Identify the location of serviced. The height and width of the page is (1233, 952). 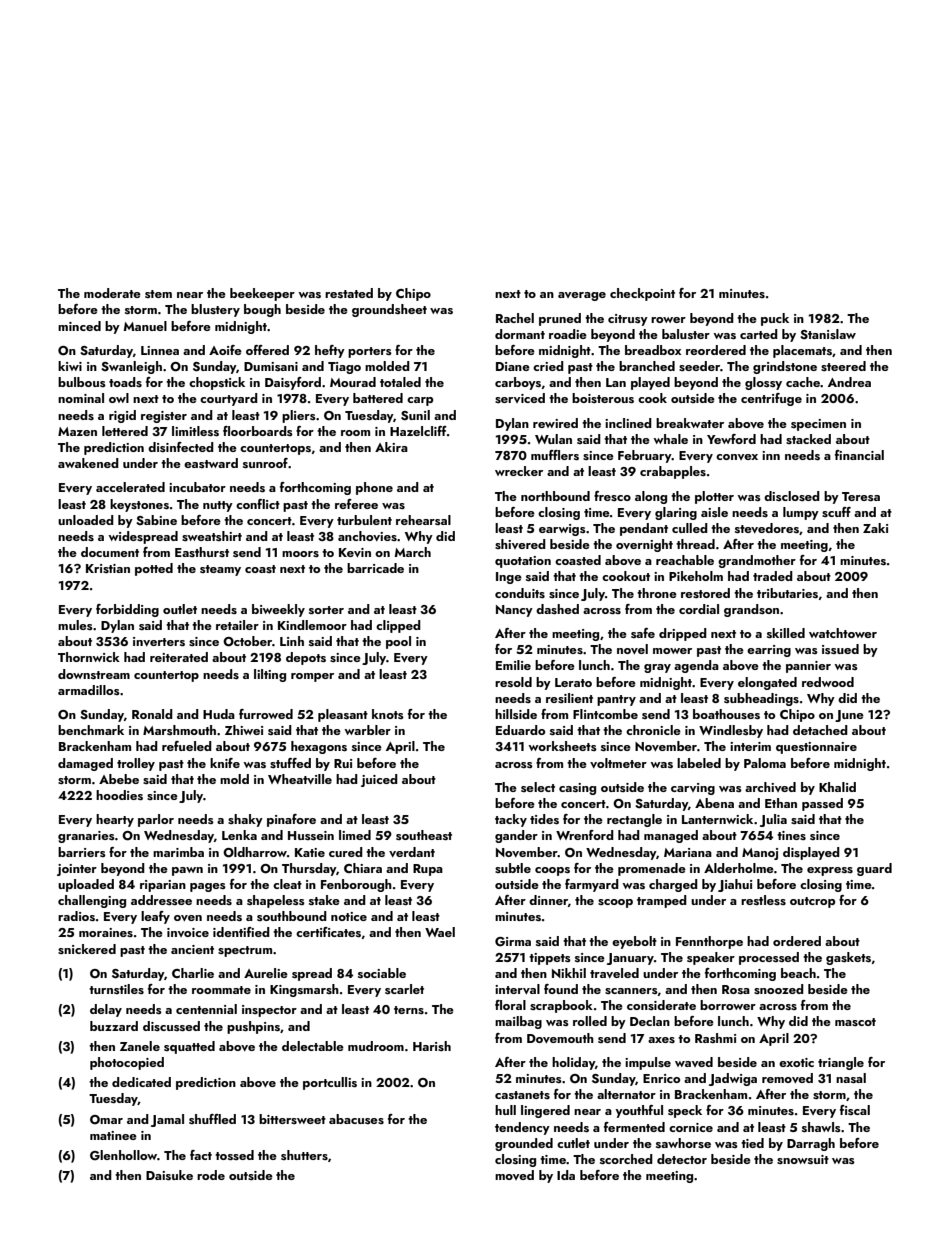
(520, 398).
